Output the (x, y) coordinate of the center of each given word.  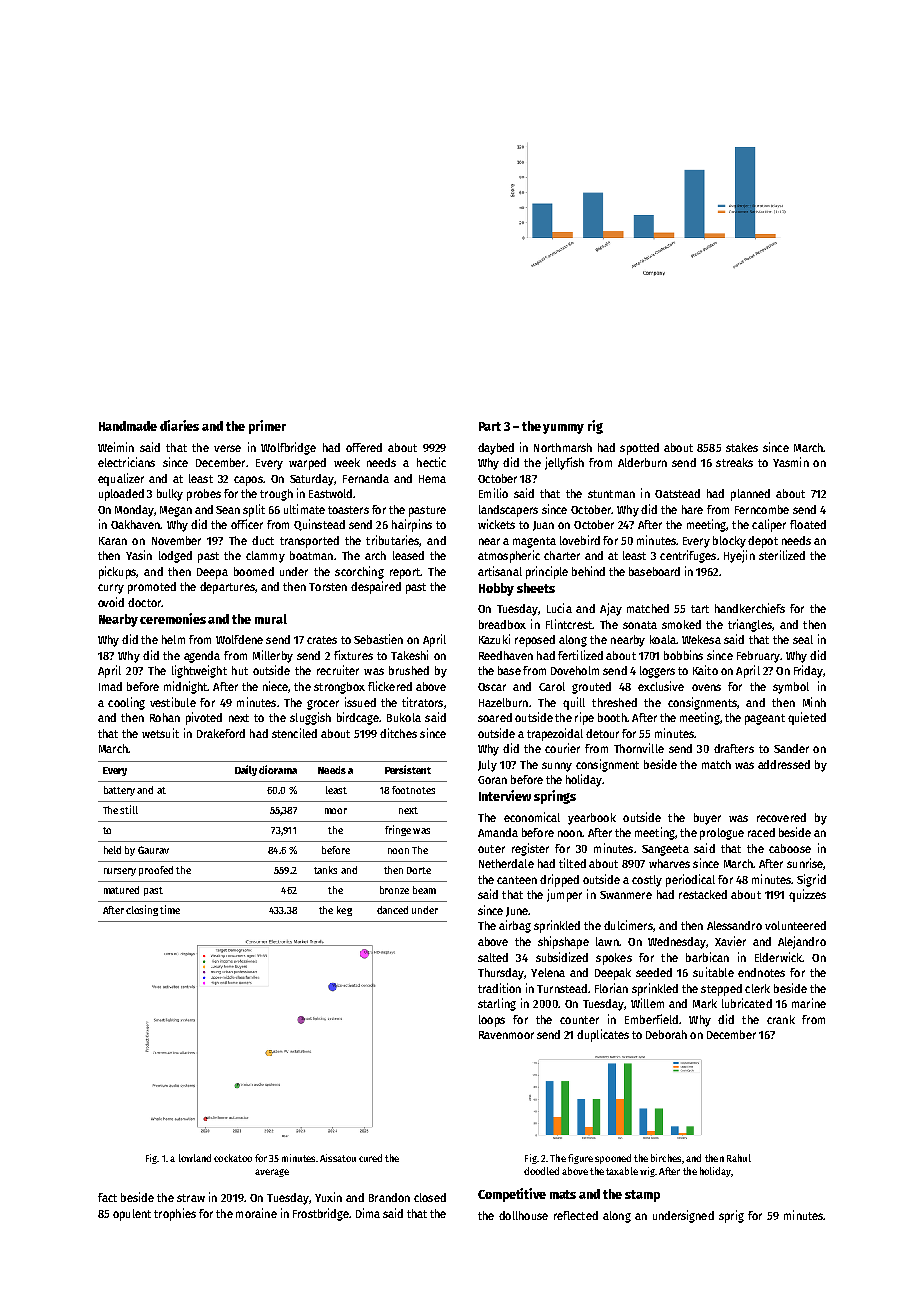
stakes (742, 447)
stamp (642, 1196)
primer (267, 427)
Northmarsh (563, 447)
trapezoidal (555, 734)
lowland (195, 1158)
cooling (126, 703)
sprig (731, 1216)
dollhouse (523, 1215)
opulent (132, 1215)
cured (370, 1158)
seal (803, 639)
